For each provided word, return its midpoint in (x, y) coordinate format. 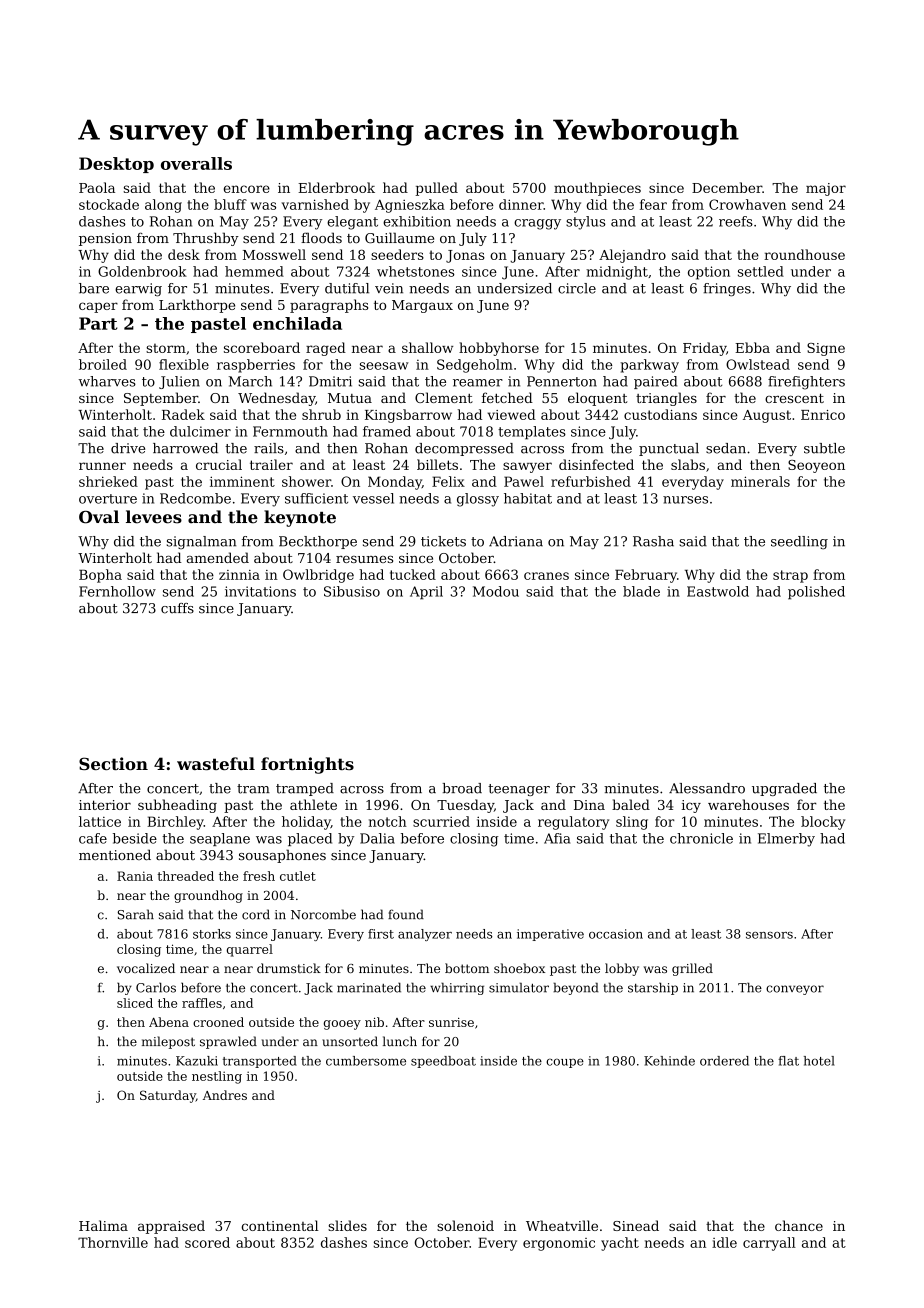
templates (532, 433)
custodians (660, 414)
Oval (99, 517)
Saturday (168, 1096)
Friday (704, 349)
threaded (185, 876)
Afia (557, 838)
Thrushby (206, 239)
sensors (769, 935)
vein (389, 288)
